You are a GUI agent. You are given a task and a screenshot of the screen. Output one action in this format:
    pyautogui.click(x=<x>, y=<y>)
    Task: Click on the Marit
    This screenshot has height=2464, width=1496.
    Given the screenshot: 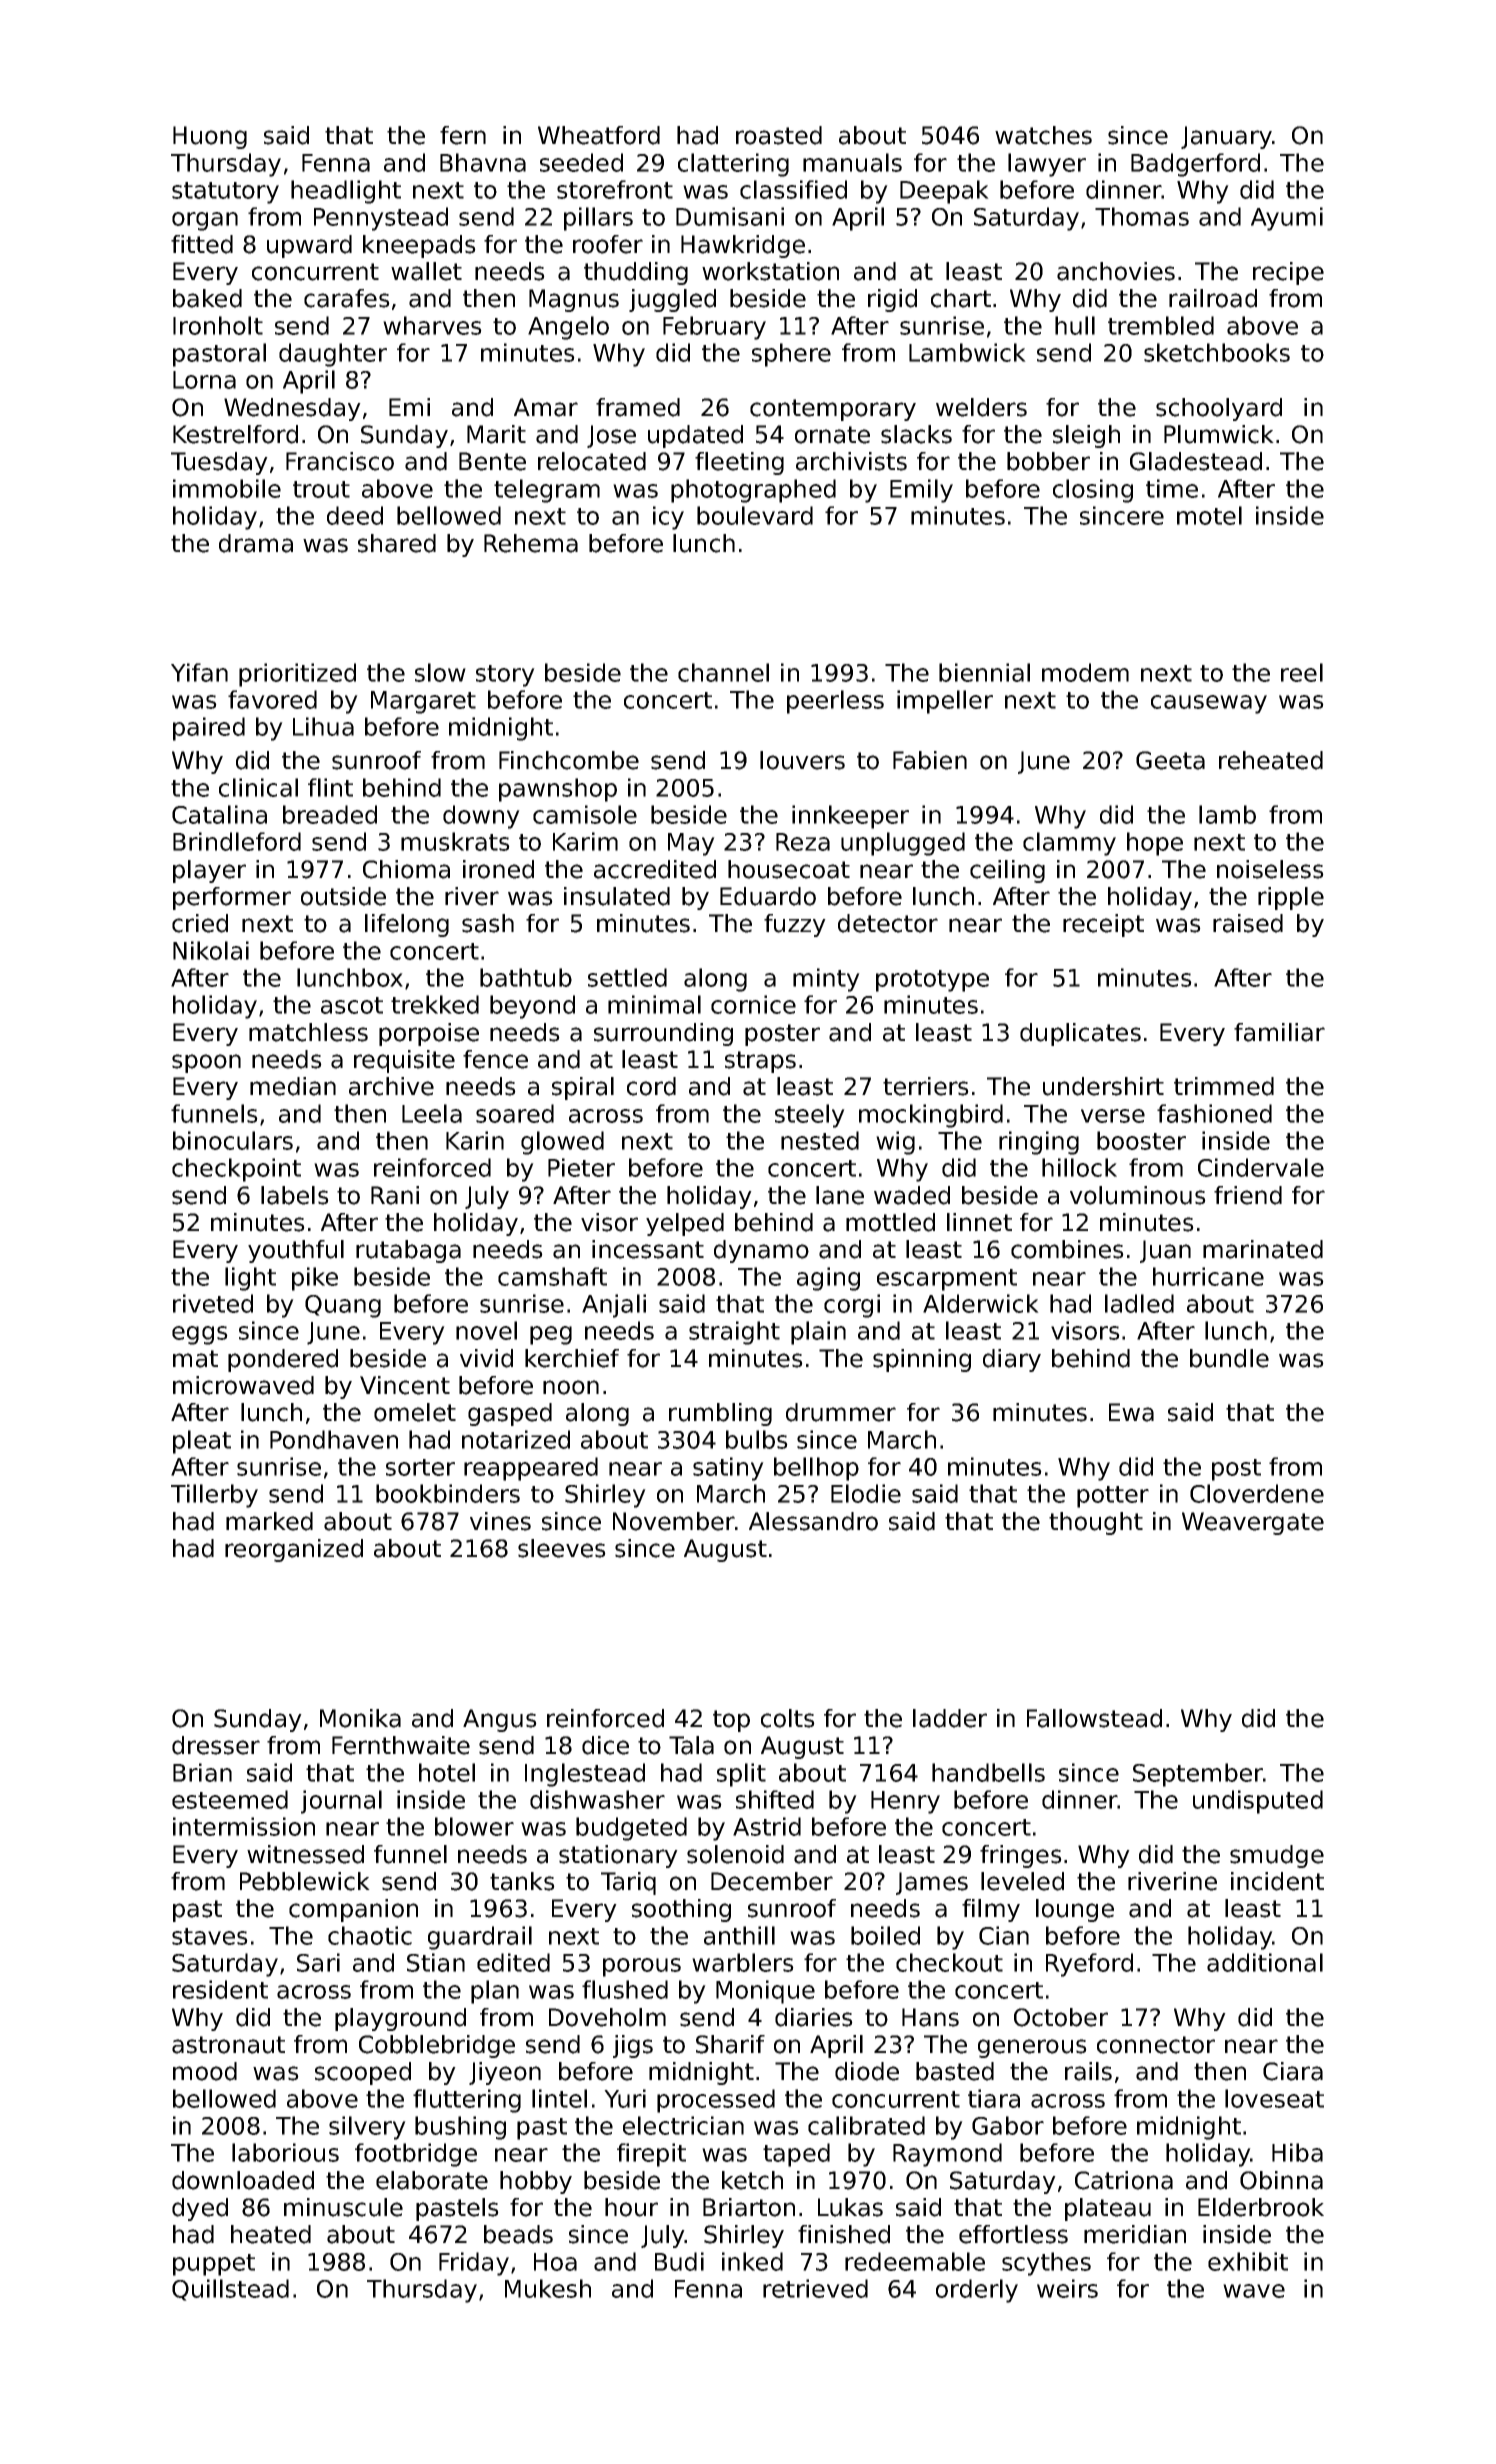 What is the action you would take?
    pyautogui.click(x=496, y=434)
